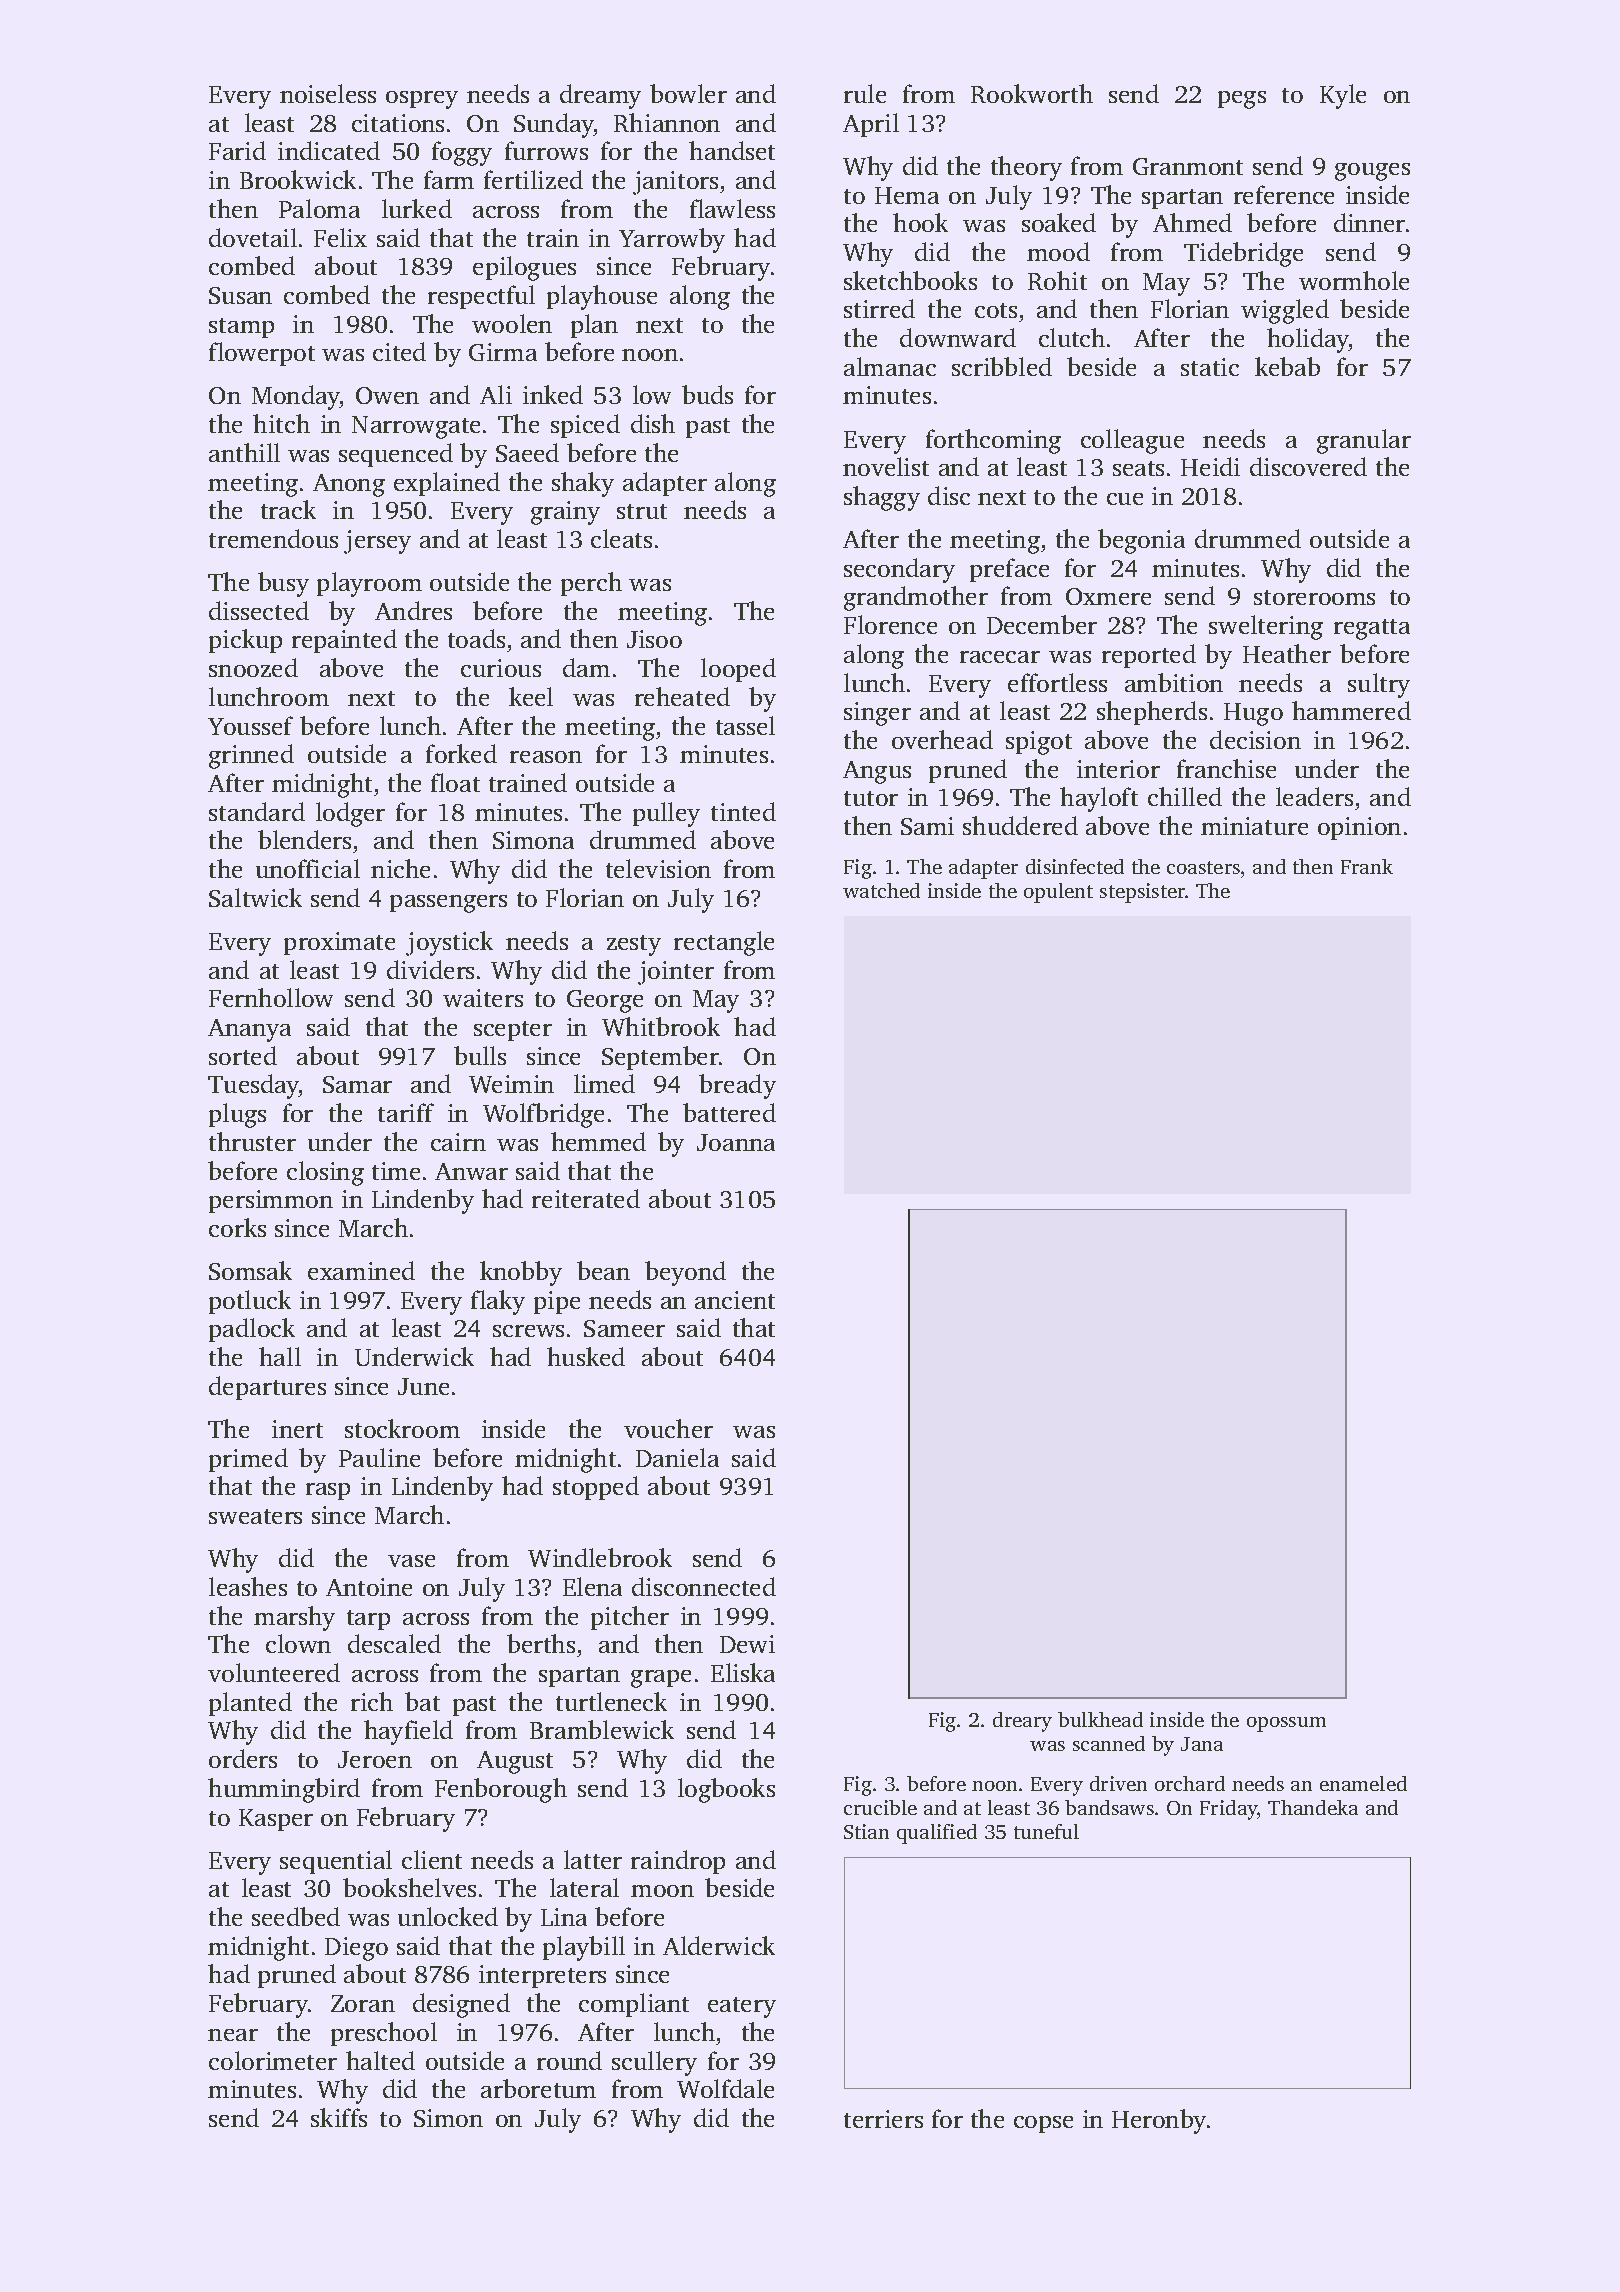 Image resolution: width=1620 pixels, height=2292 pixels. I want to click on noiseless, so click(328, 93).
